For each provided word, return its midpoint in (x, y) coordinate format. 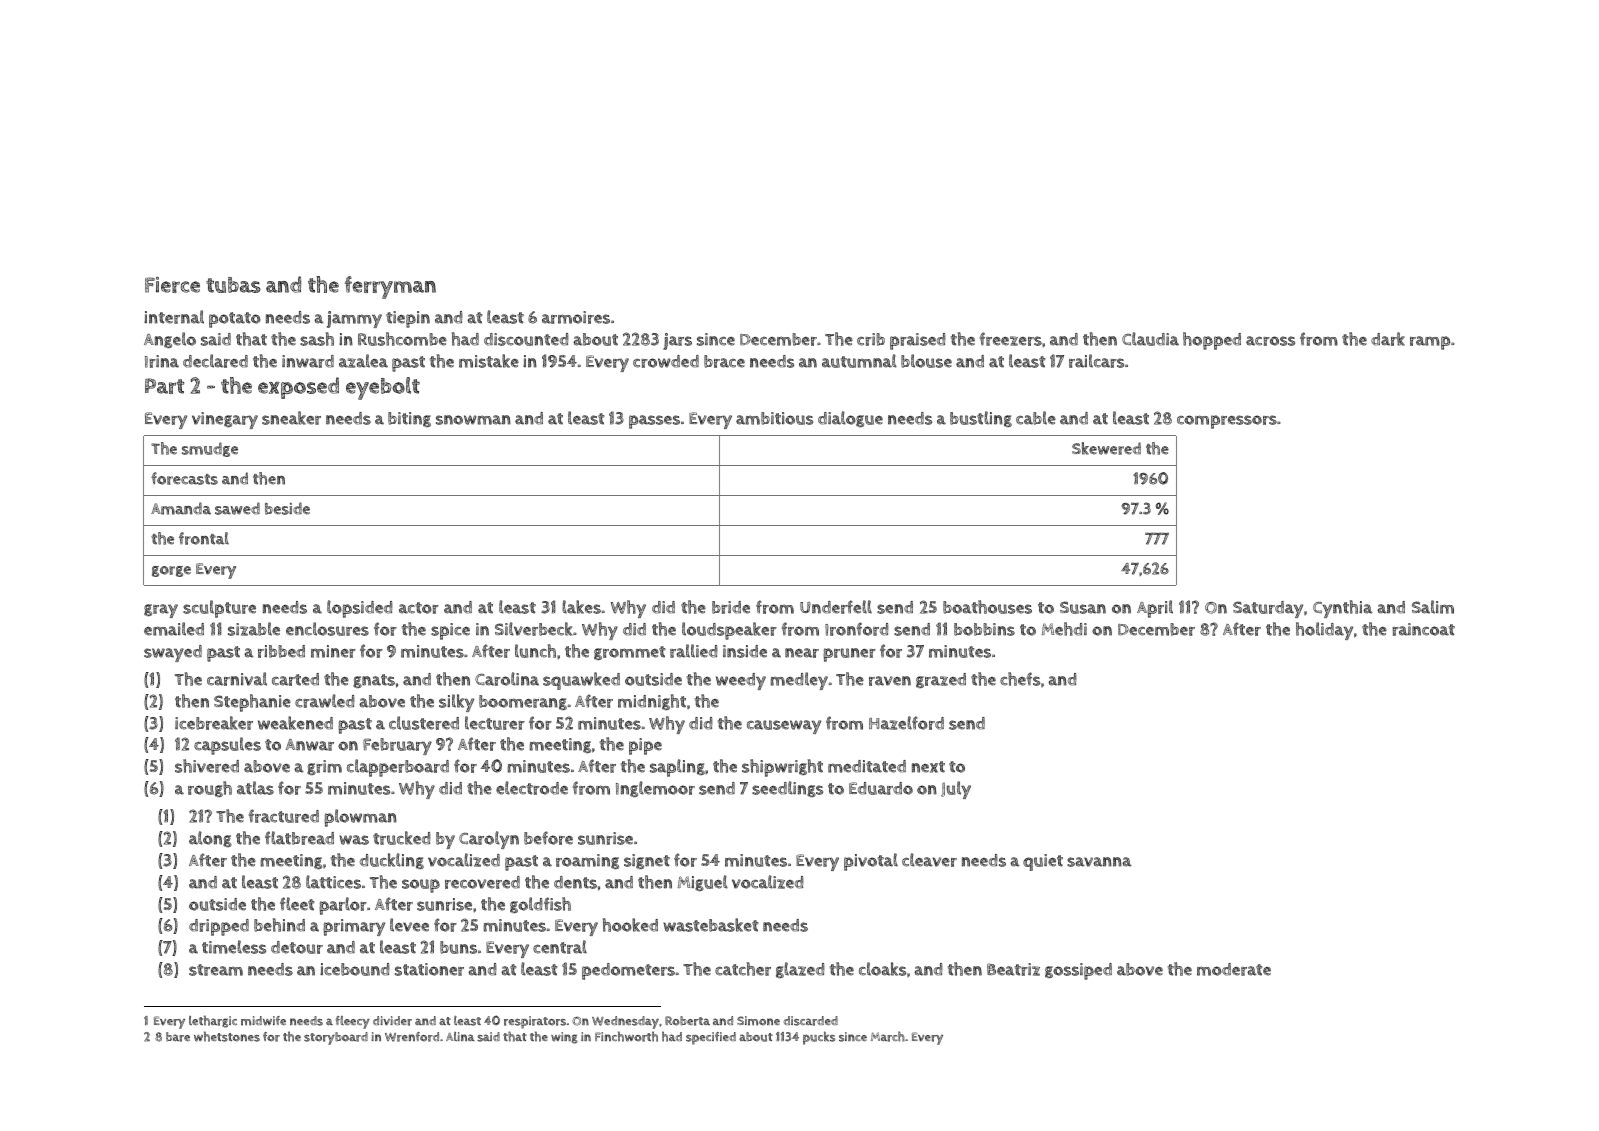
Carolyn (489, 840)
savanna (1099, 862)
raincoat (1423, 629)
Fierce (172, 285)
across (1270, 341)
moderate (1234, 969)
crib (871, 339)
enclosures (327, 629)
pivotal (871, 862)
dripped (219, 927)
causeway (784, 727)
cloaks (882, 969)
